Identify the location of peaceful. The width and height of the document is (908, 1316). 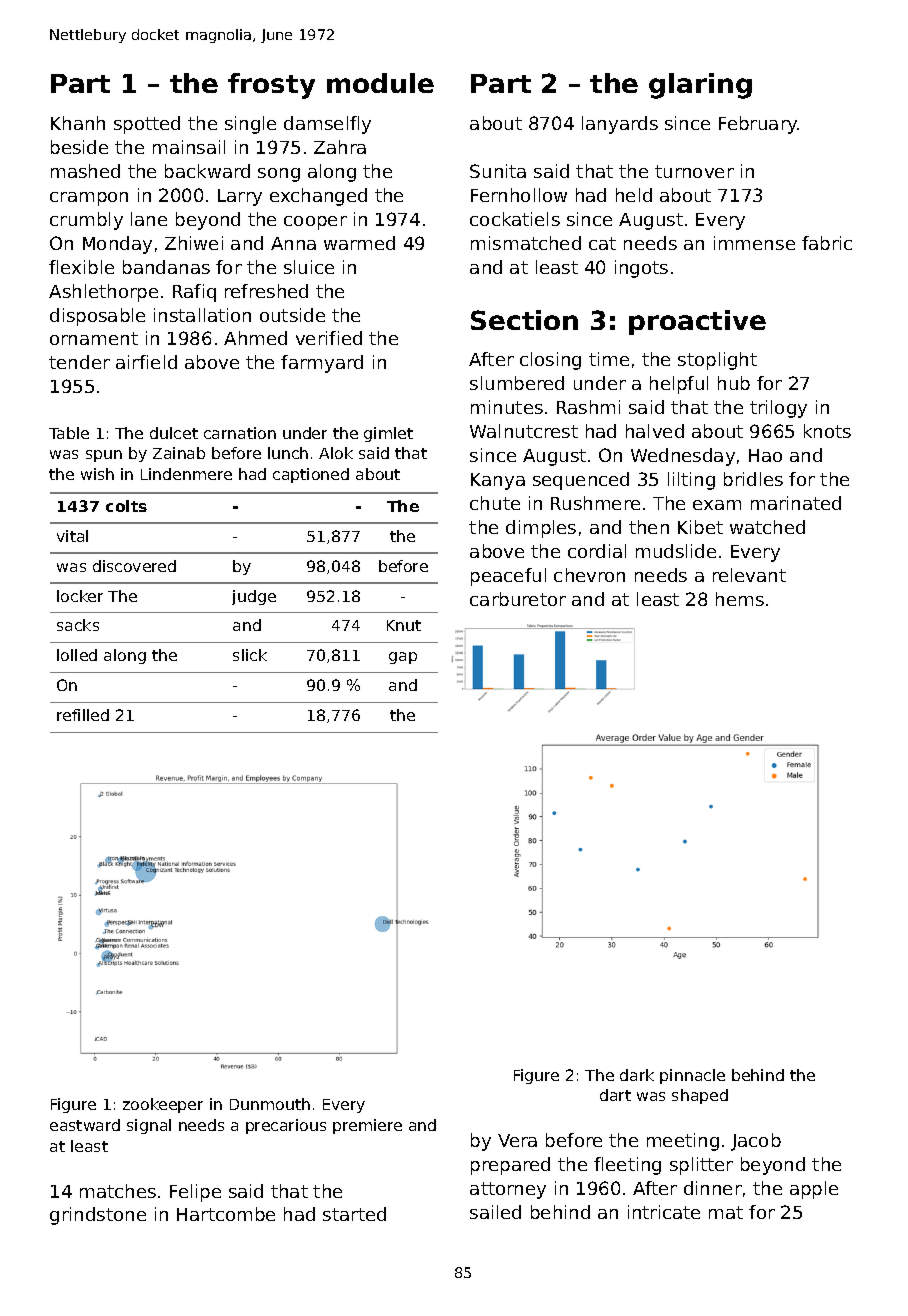
(508, 577).
